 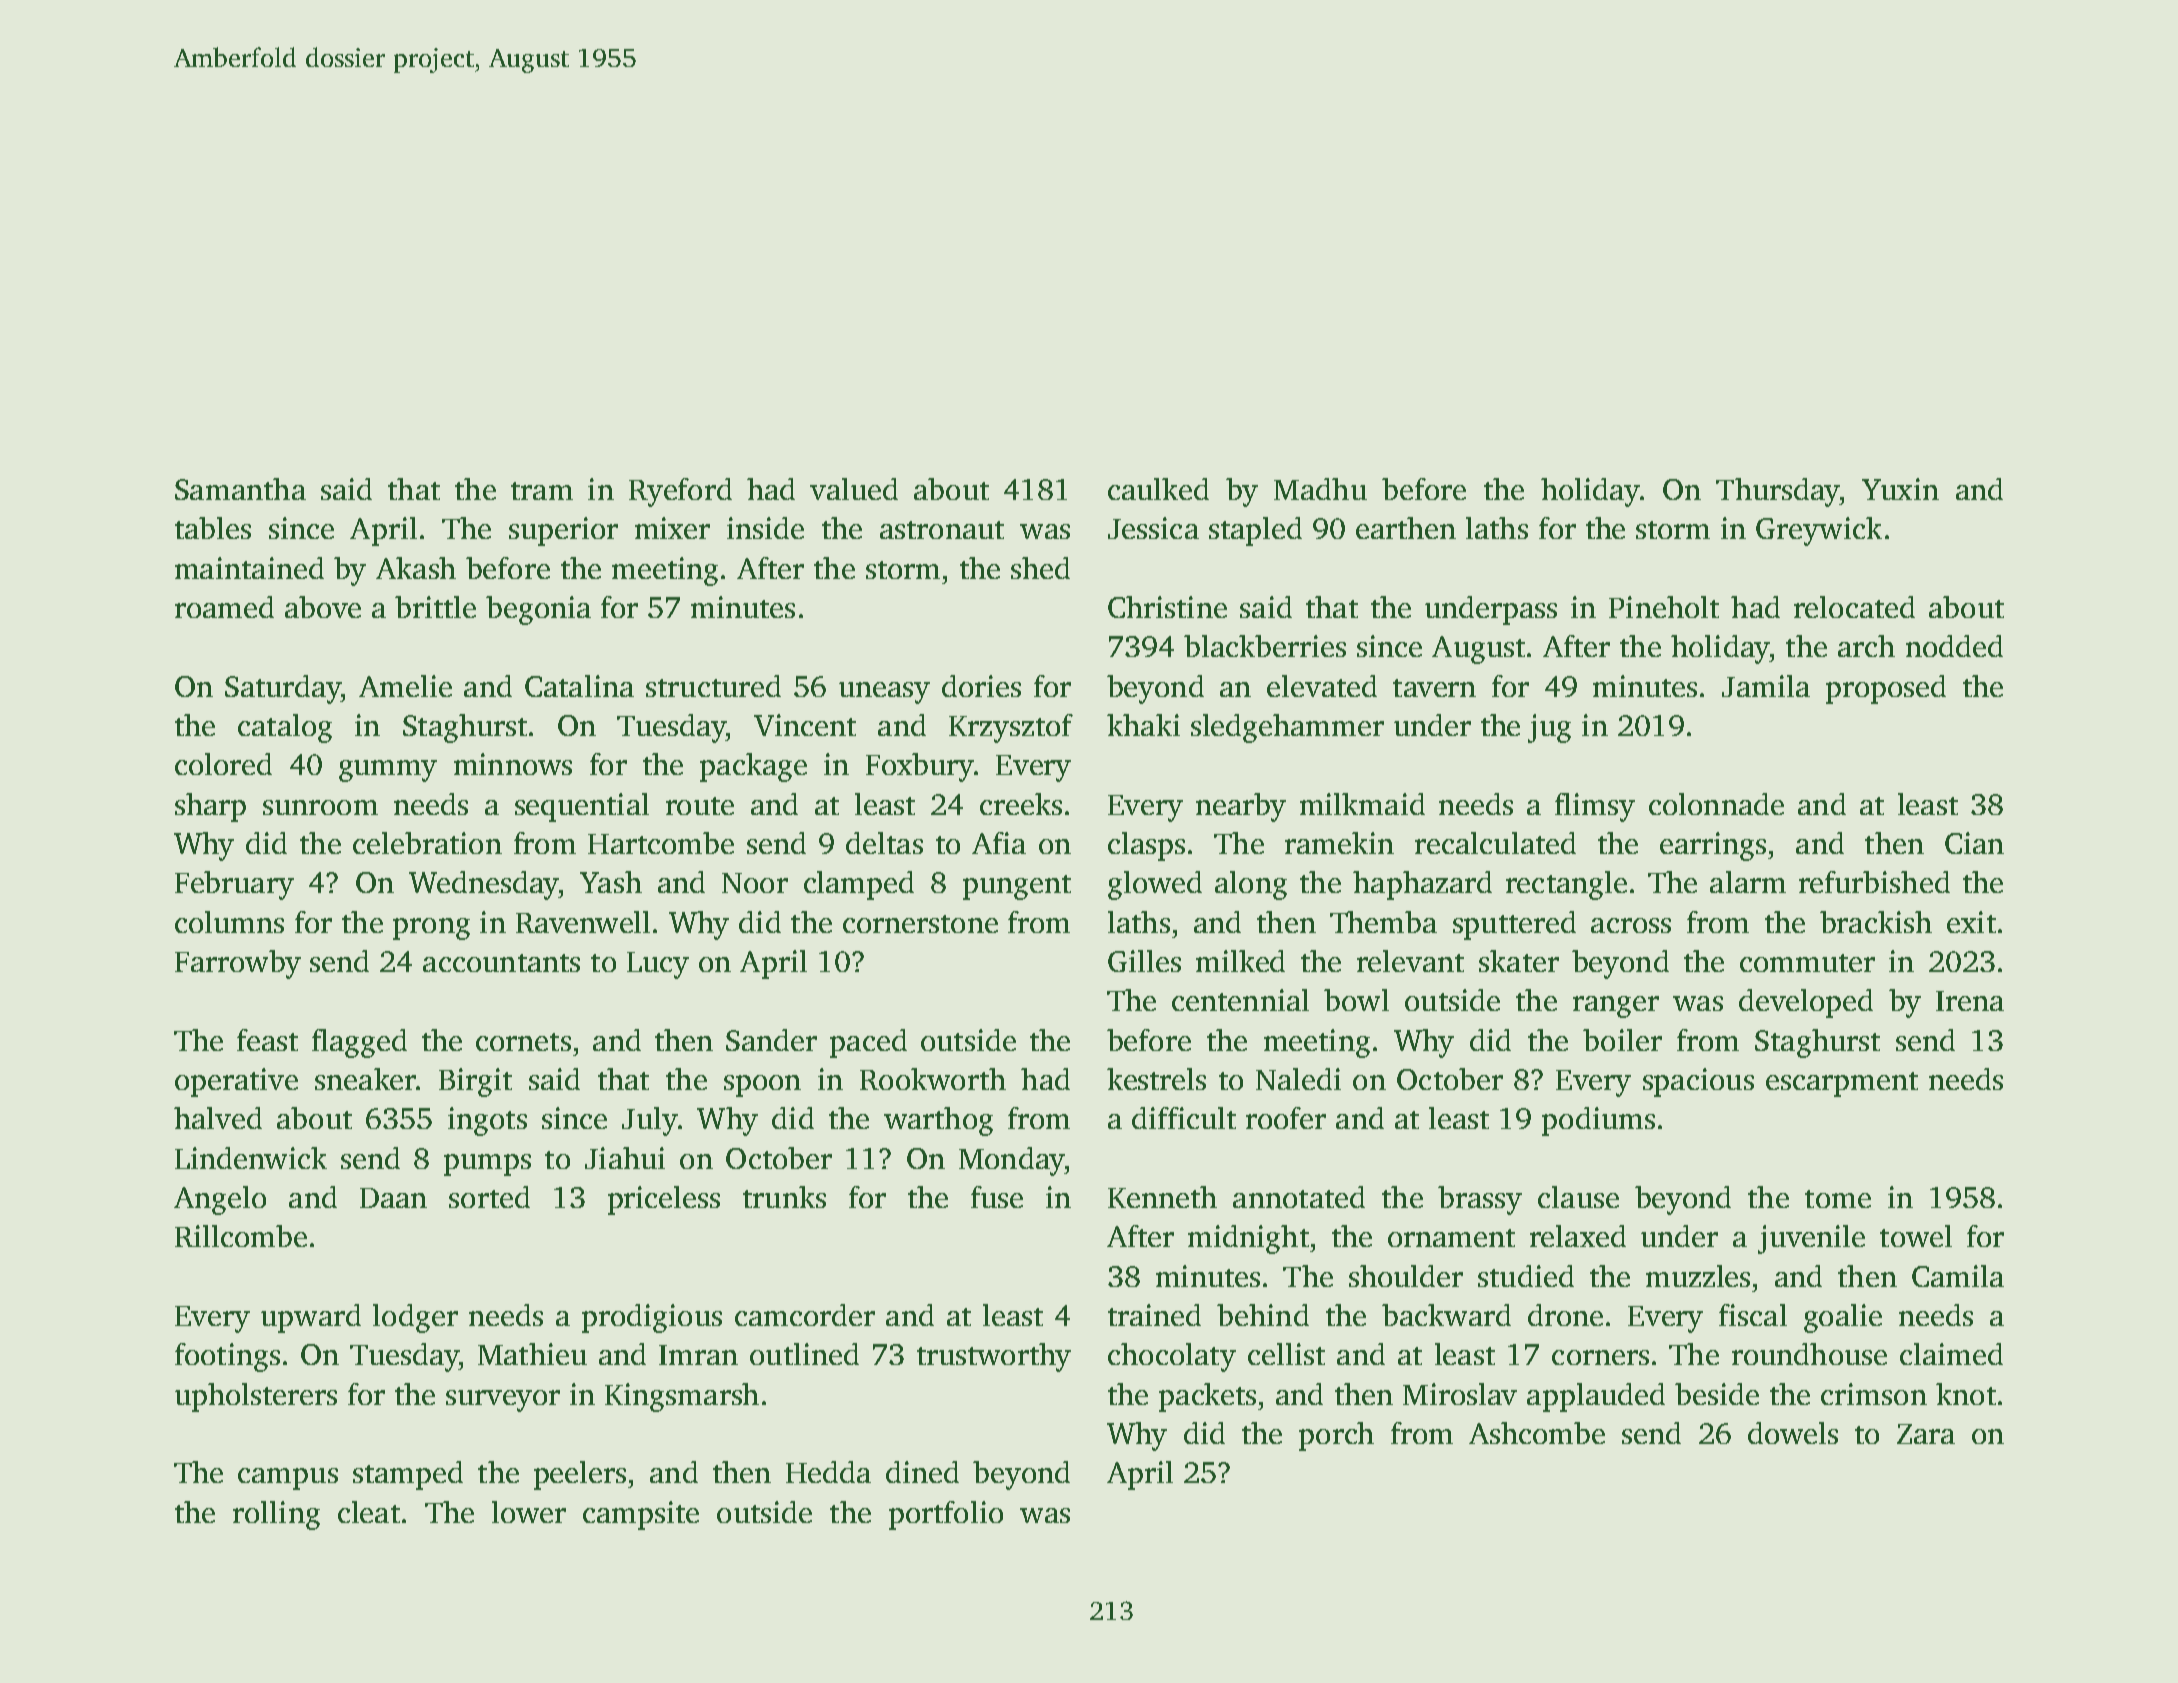 What do you see at coordinates (1900, 489) in the screenshot?
I see `Yuxin` at bounding box center [1900, 489].
